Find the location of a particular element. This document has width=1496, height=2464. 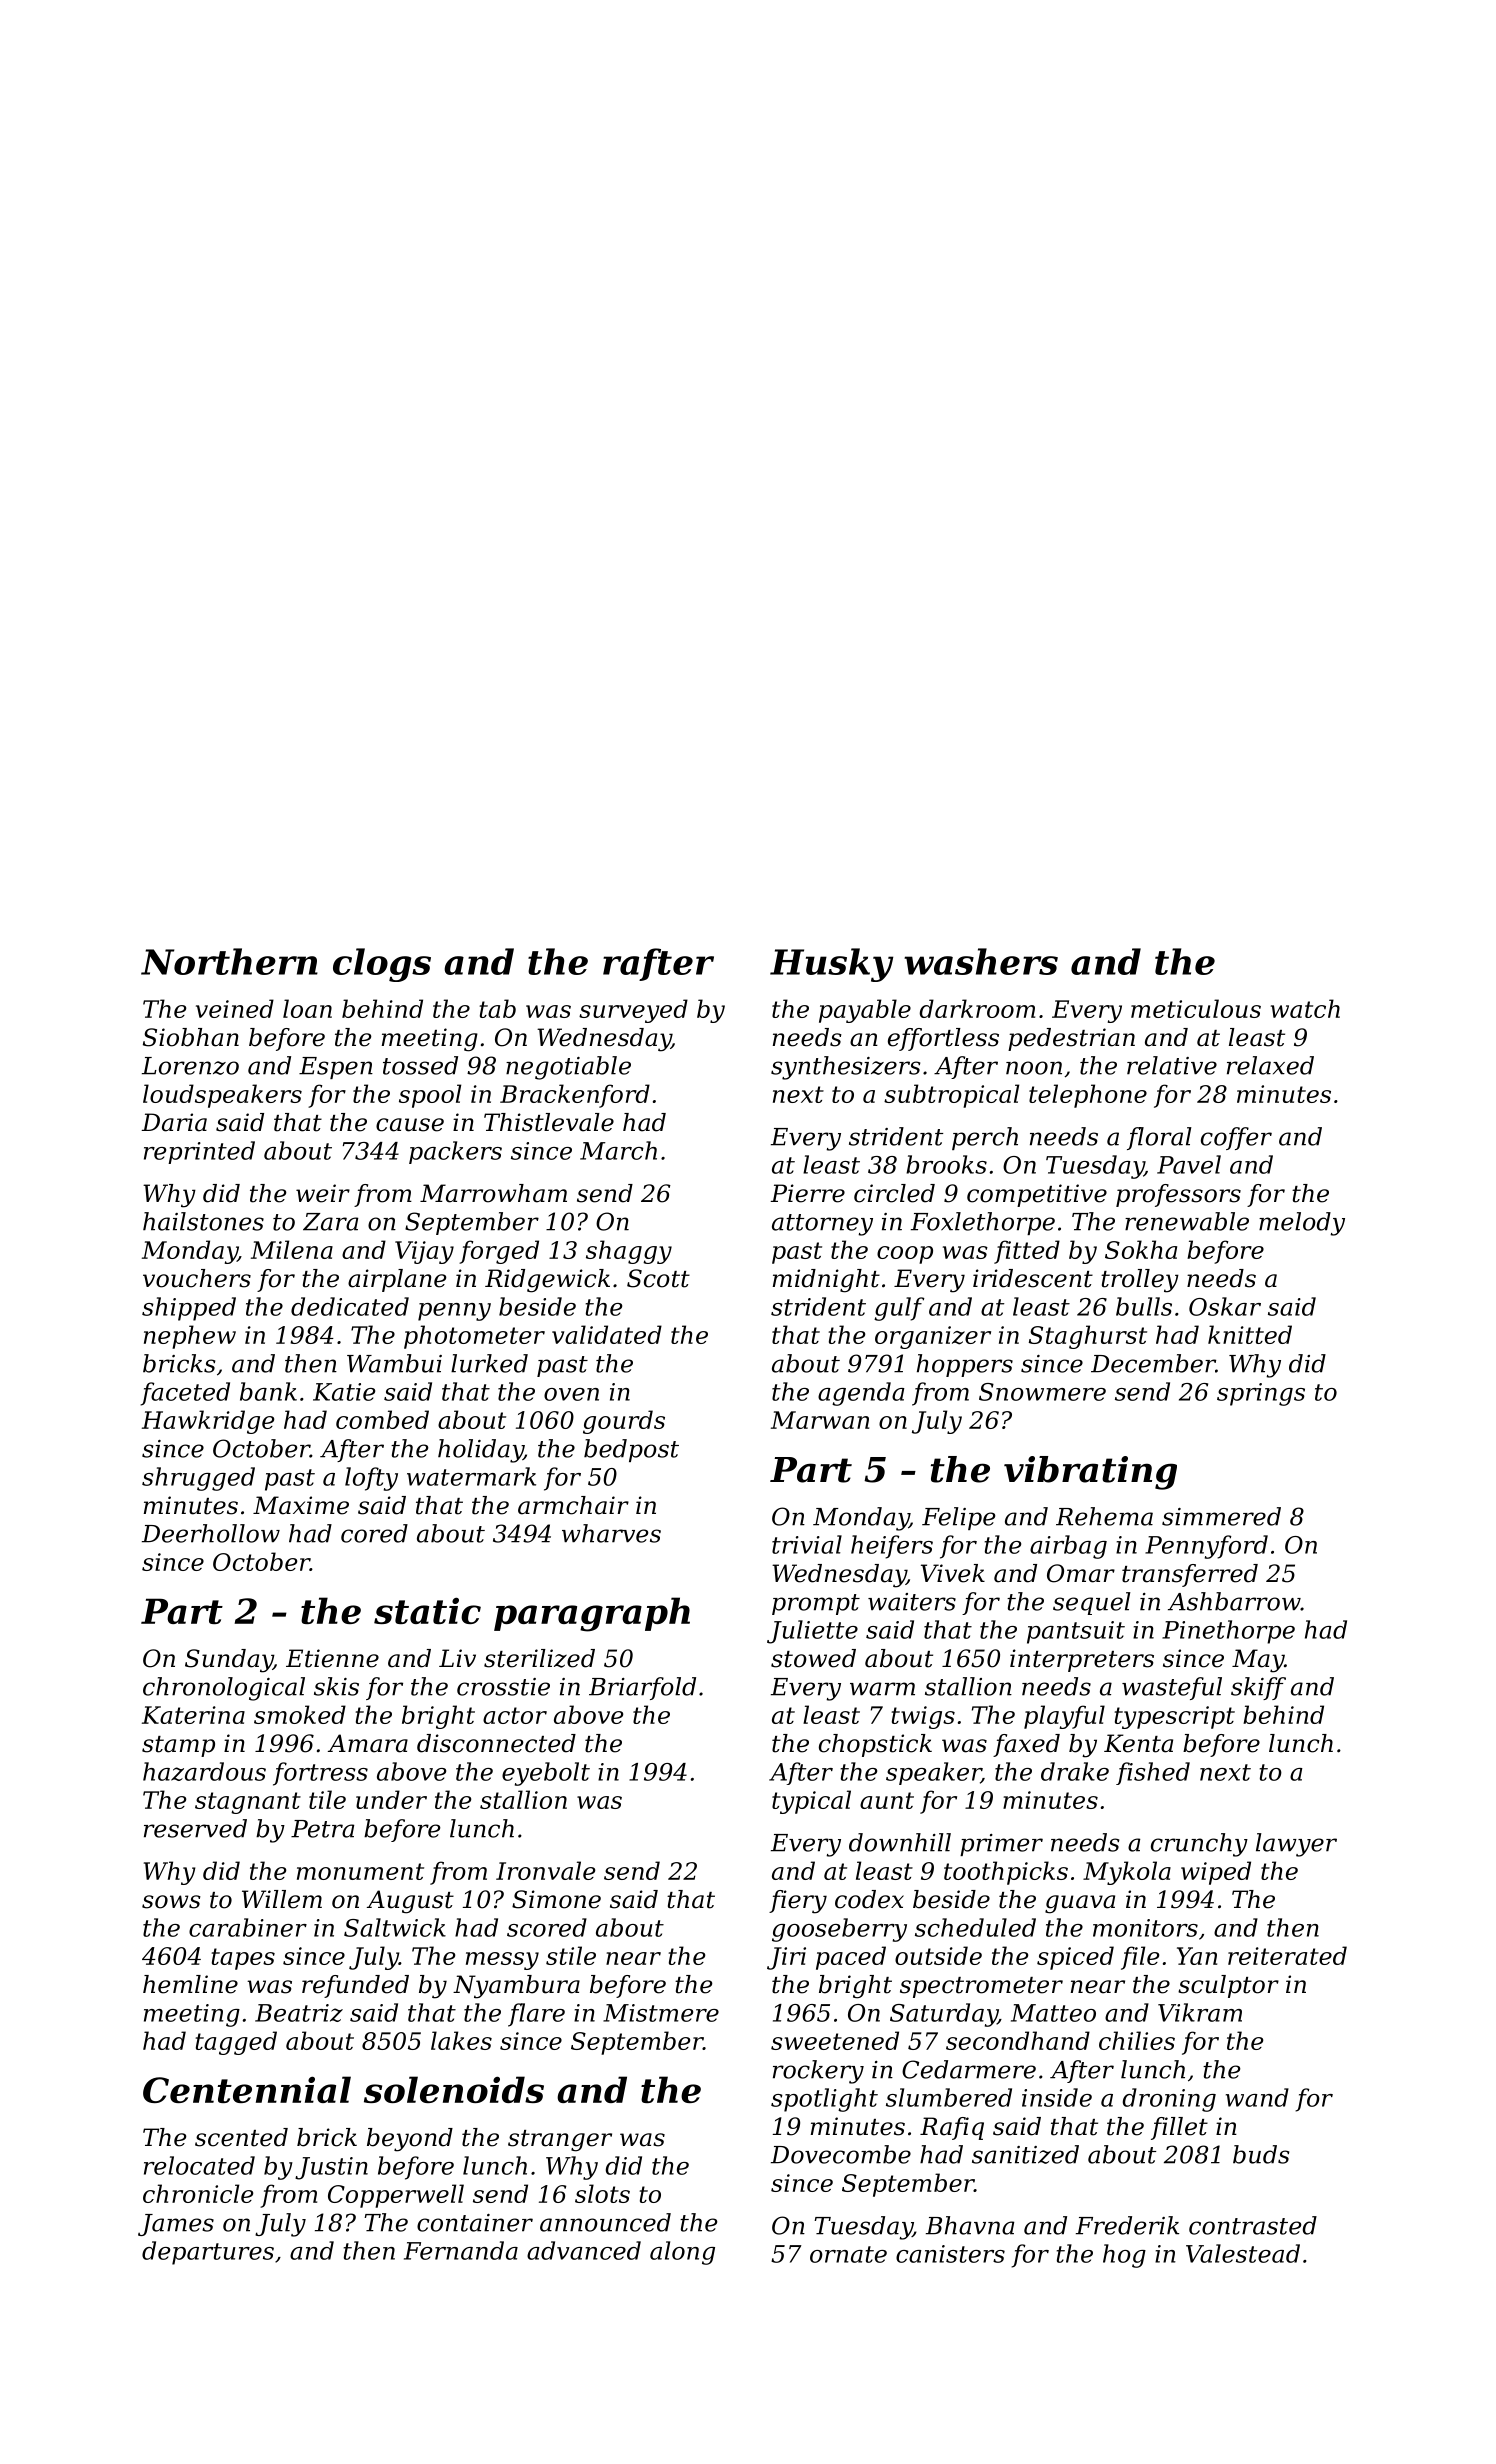

Ashbarrow is located at coordinates (1234, 1601).
